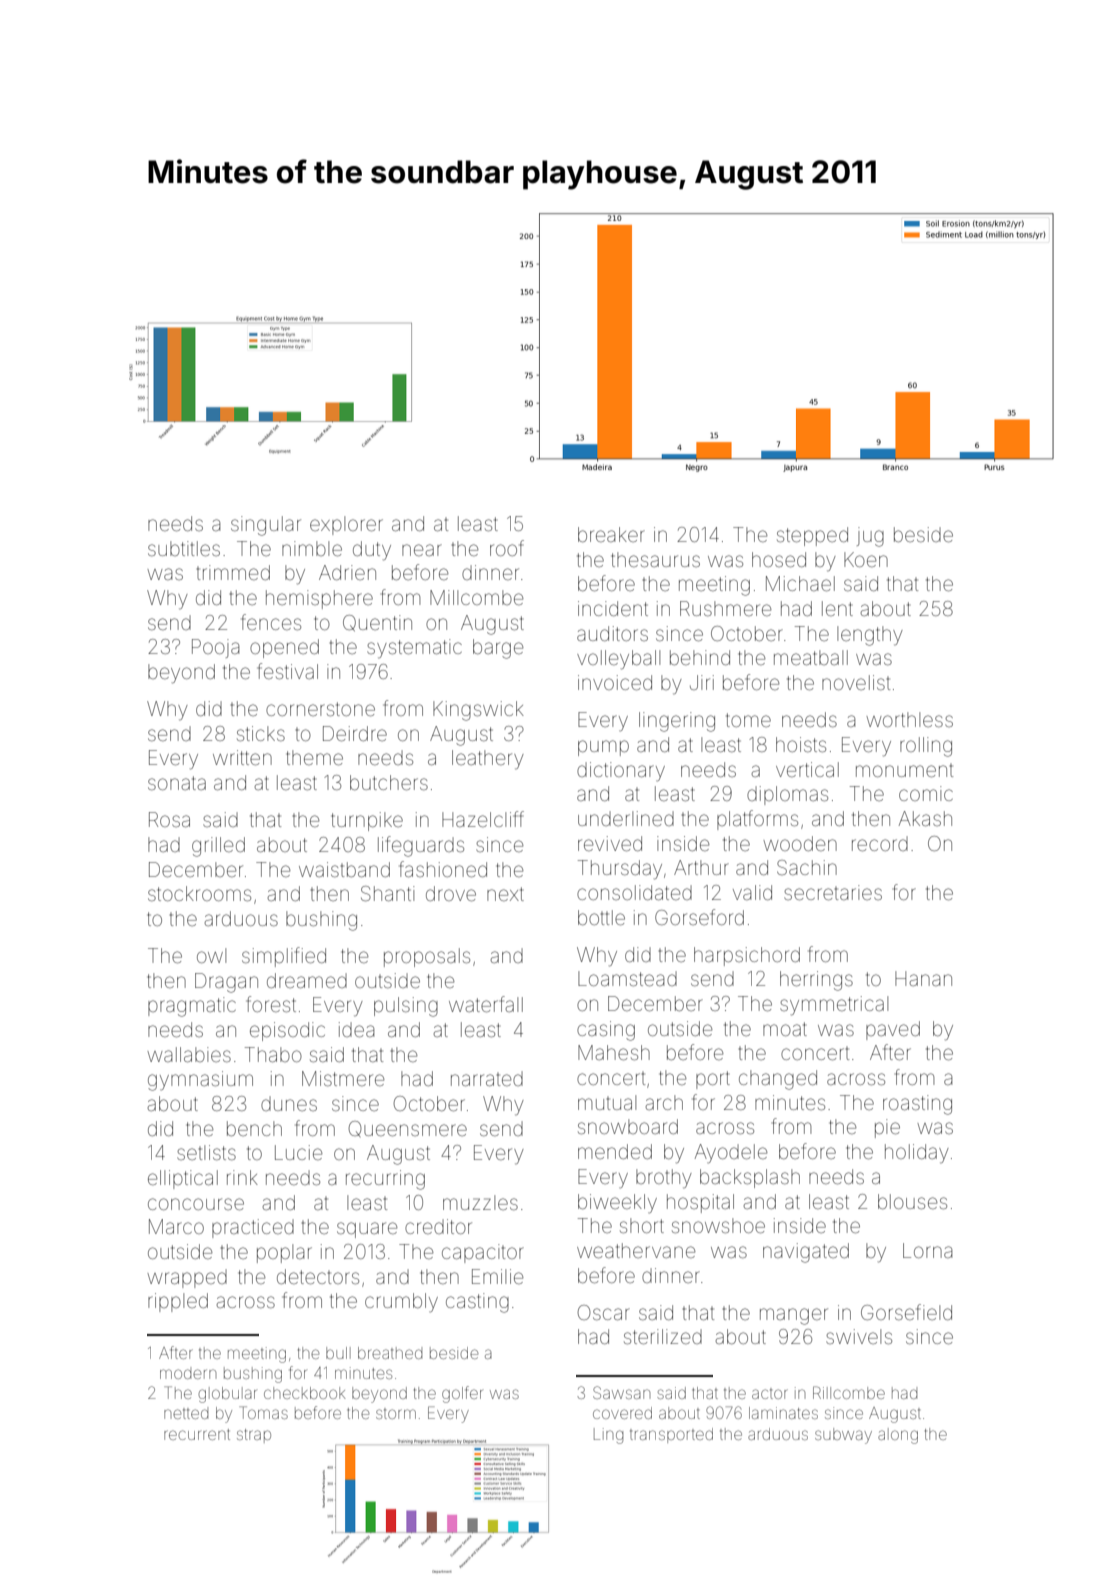  I want to click on narrated, so click(487, 1078).
